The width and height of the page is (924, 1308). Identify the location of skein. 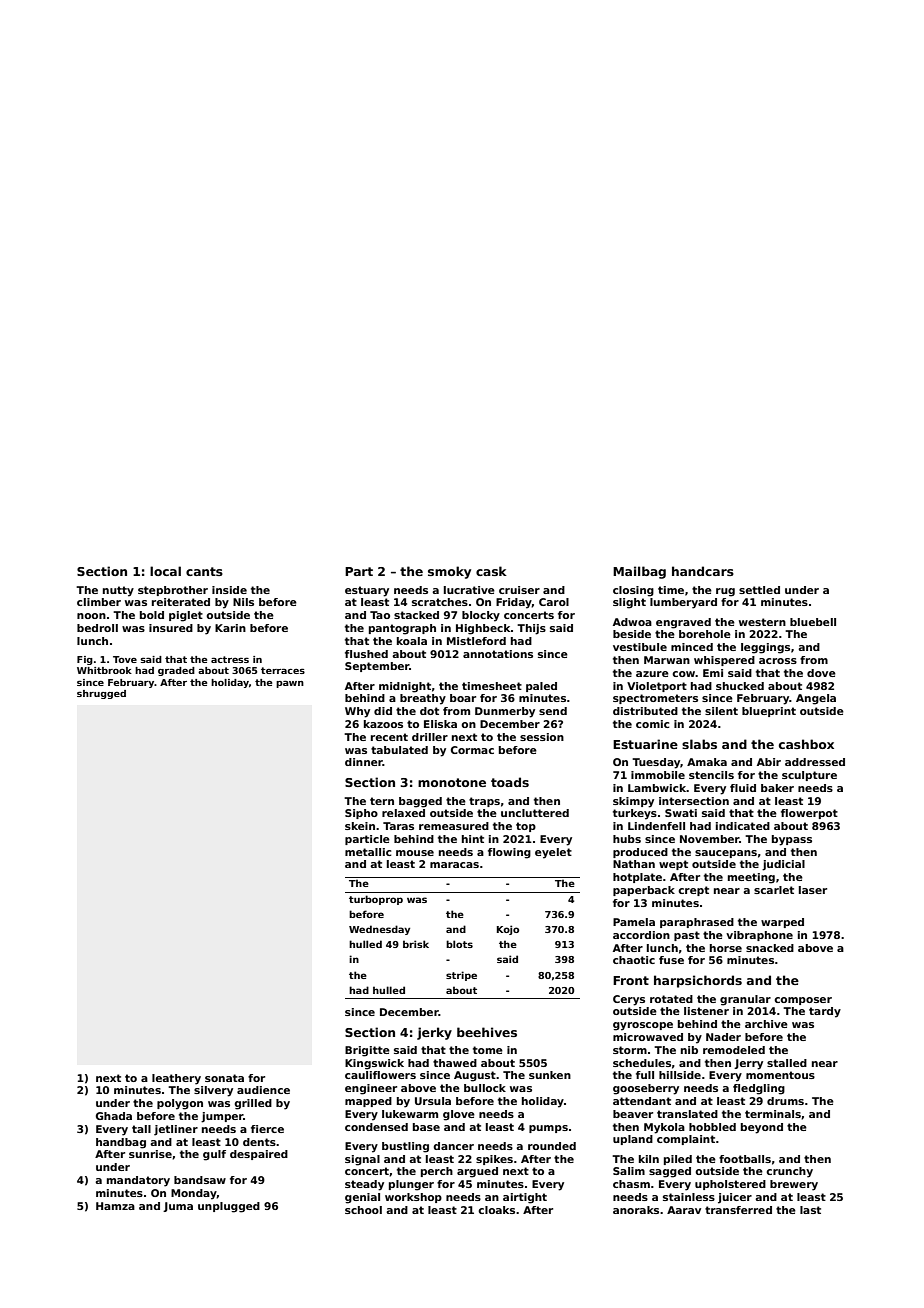
(360, 826).
